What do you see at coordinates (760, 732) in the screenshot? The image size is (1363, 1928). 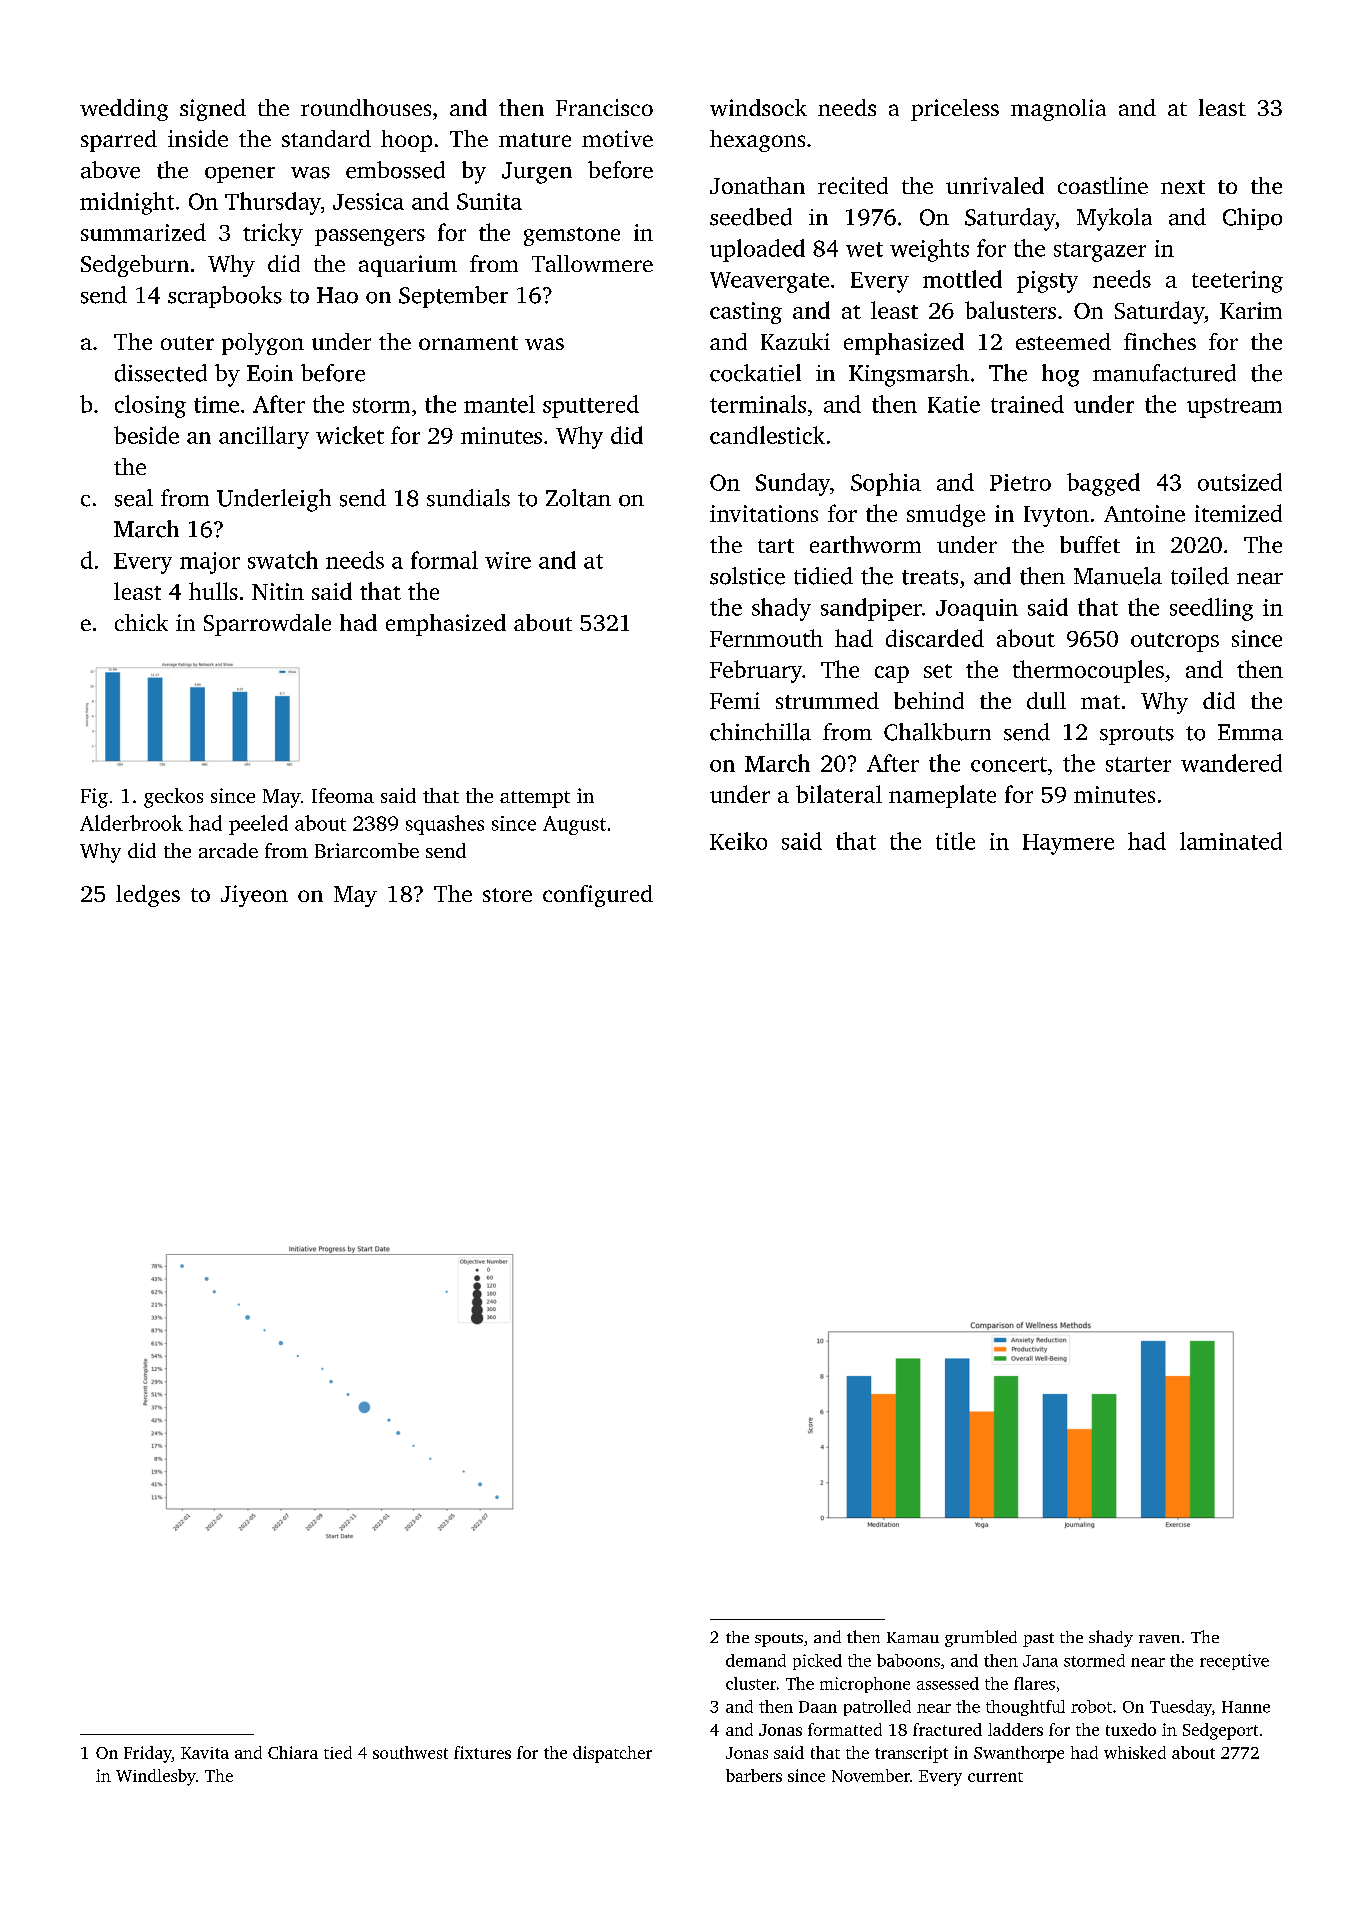 I see `chinchilla` at bounding box center [760, 732].
